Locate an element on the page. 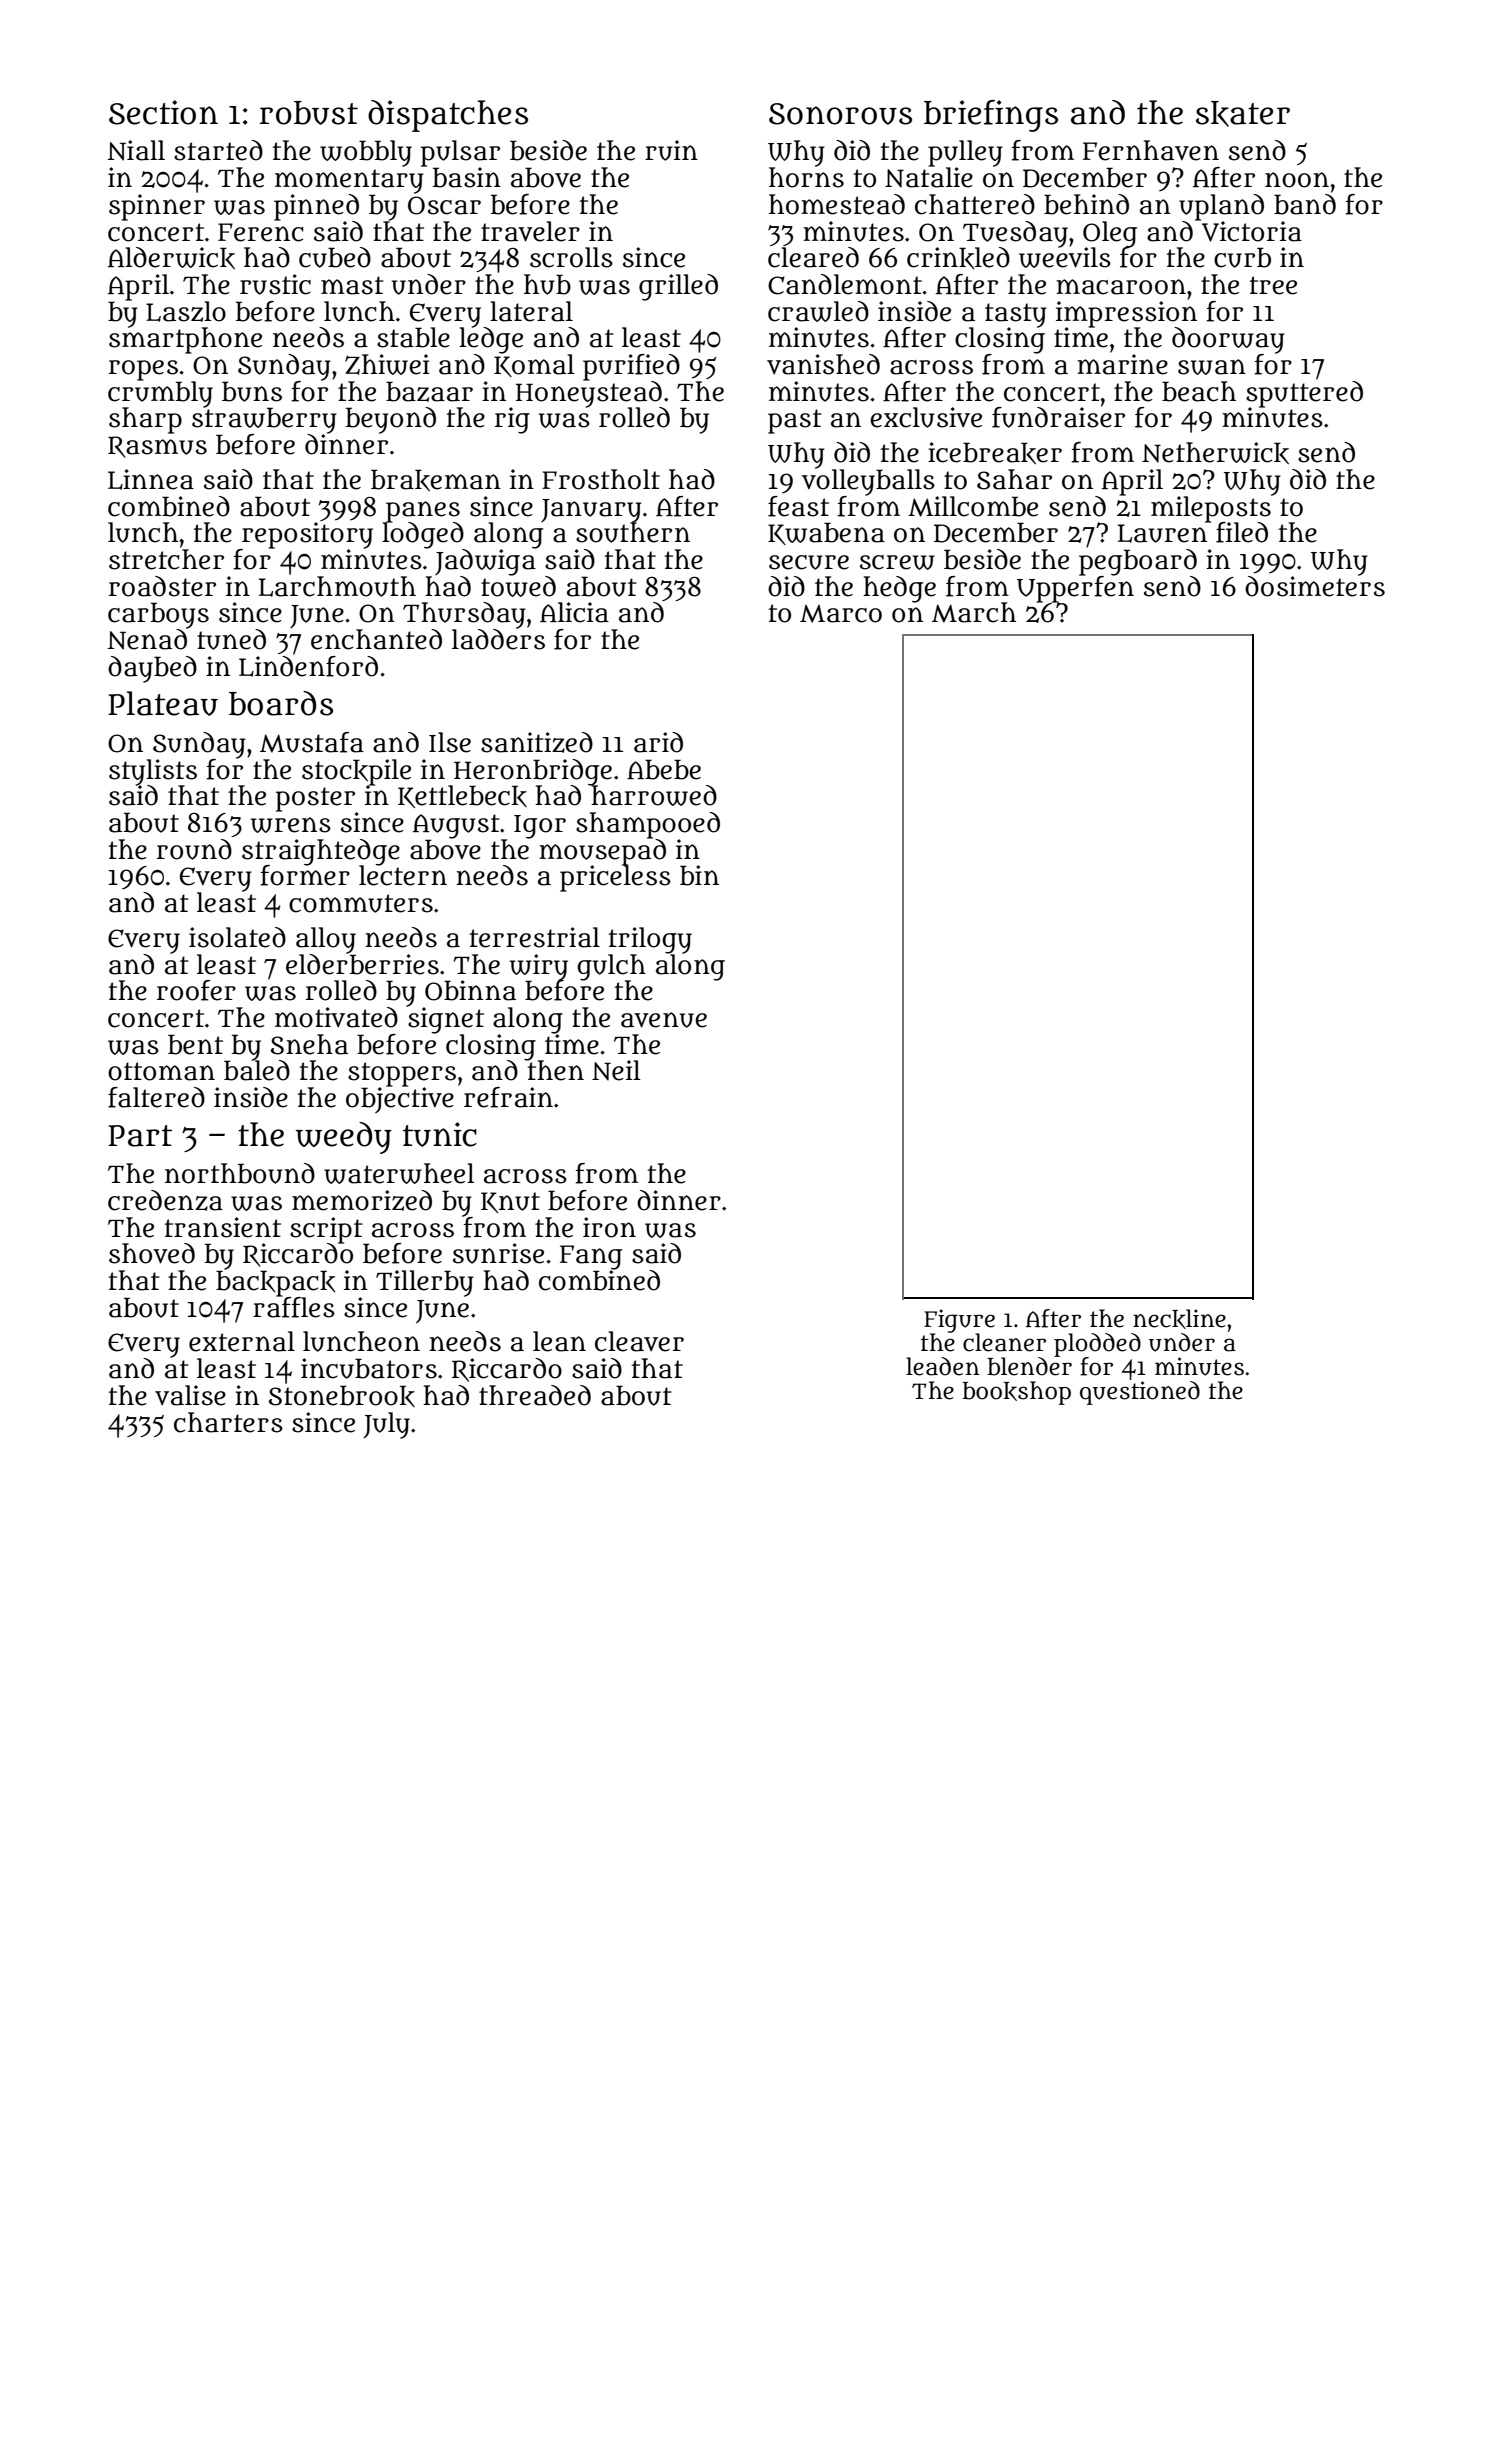 This image has width=1496, height=2464. Figure is located at coordinates (959, 1321).
